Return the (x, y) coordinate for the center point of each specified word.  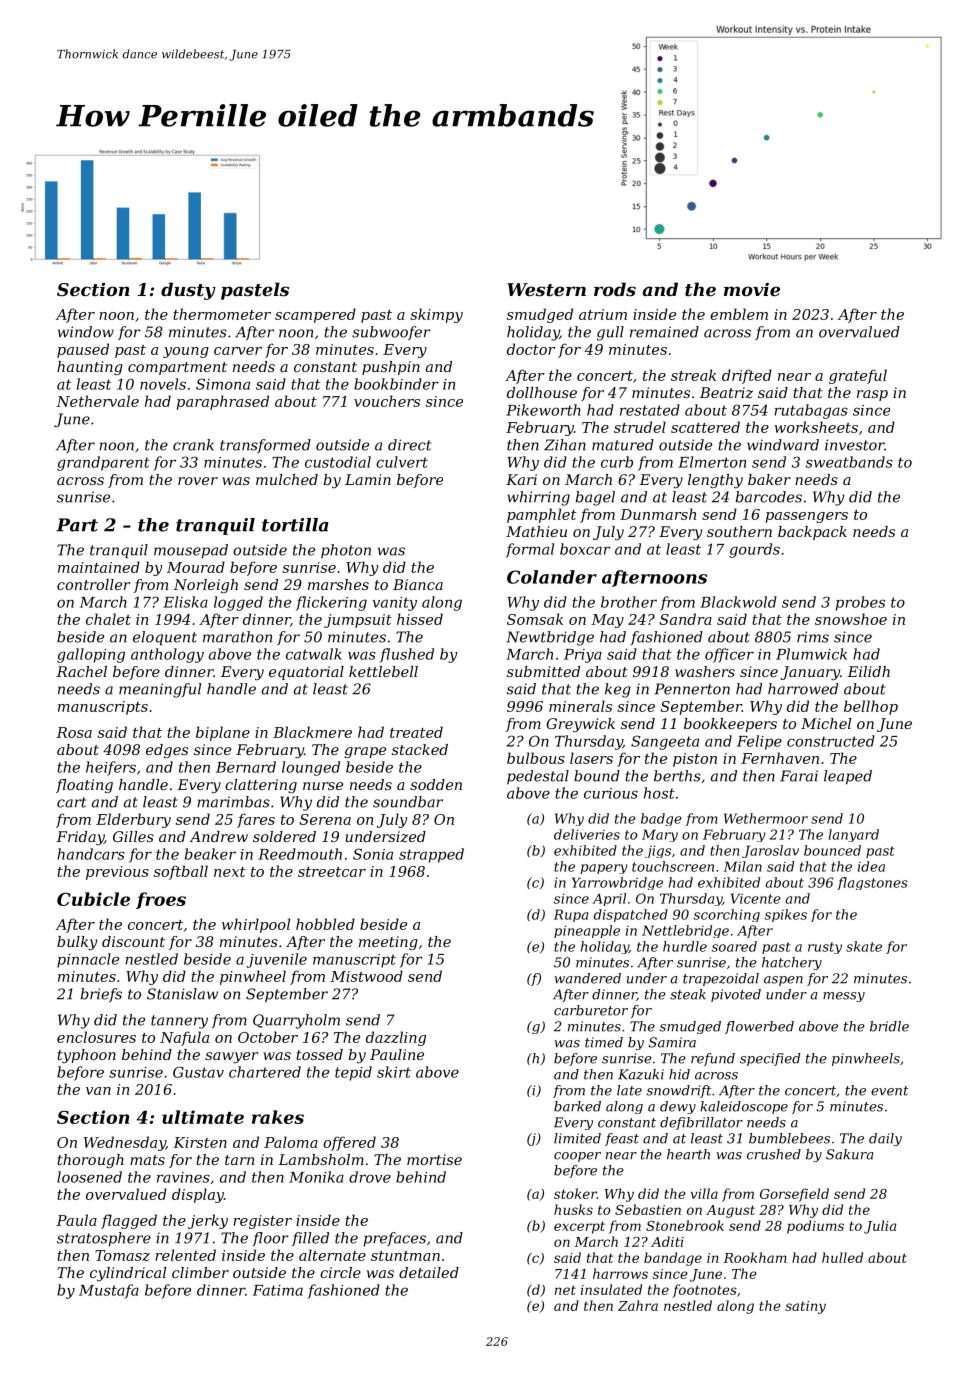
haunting (90, 368)
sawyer (232, 1057)
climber (200, 1272)
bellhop (871, 707)
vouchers (387, 401)
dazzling (396, 1038)
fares (256, 820)
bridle (889, 1026)
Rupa (571, 915)
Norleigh (206, 586)
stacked (420, 749)
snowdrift (679, 1091)
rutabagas (811, 411)
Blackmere (312, 732)
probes (860, 603)
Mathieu (536, 531)
